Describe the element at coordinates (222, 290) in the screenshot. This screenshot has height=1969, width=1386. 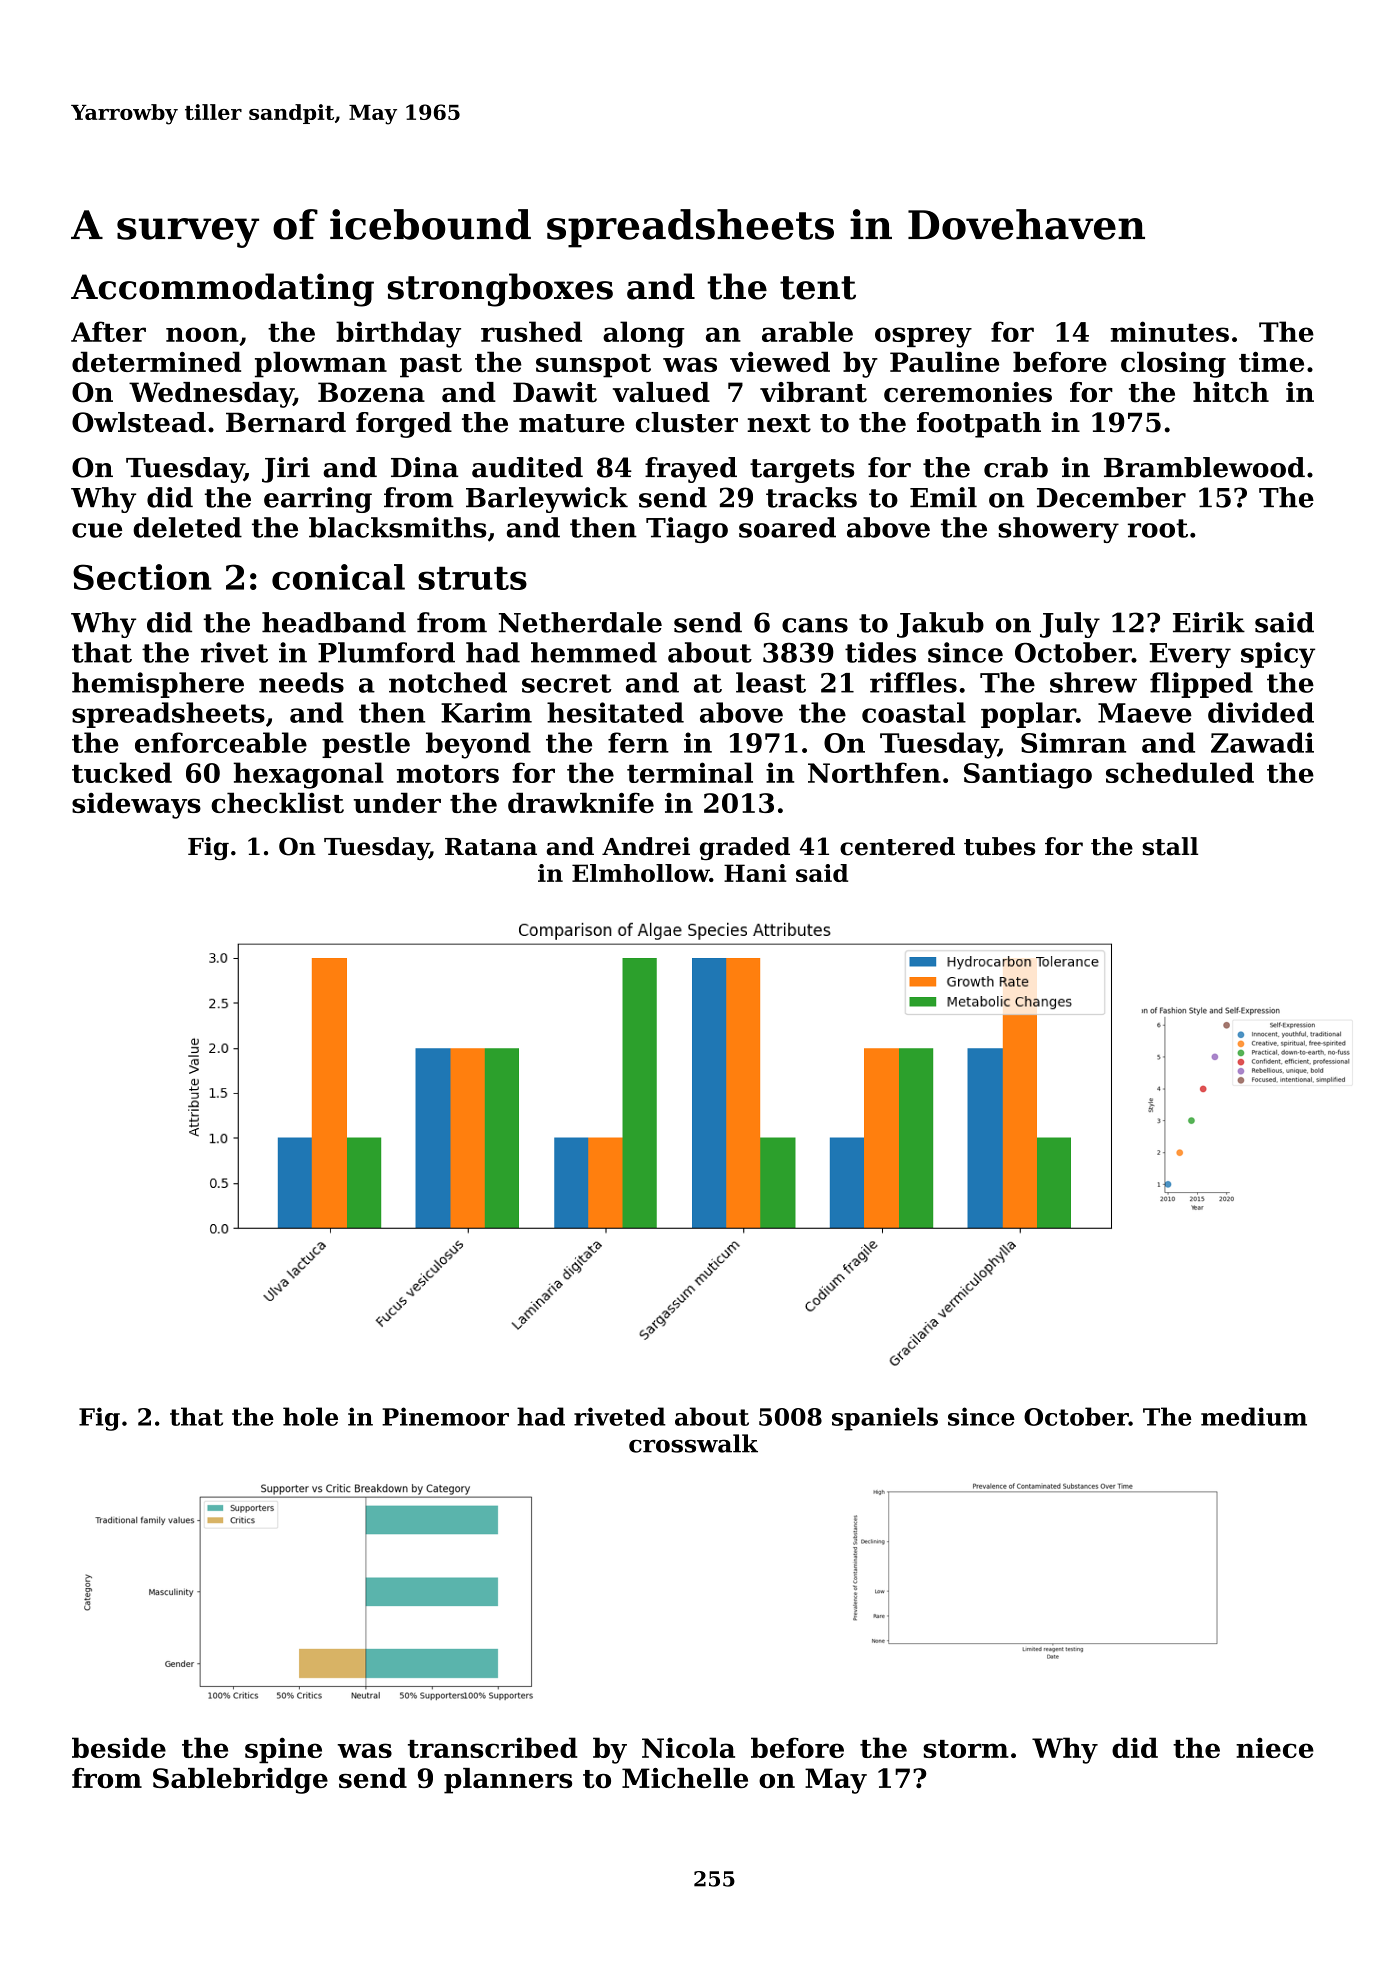
I see `Accommodating` at that location.
